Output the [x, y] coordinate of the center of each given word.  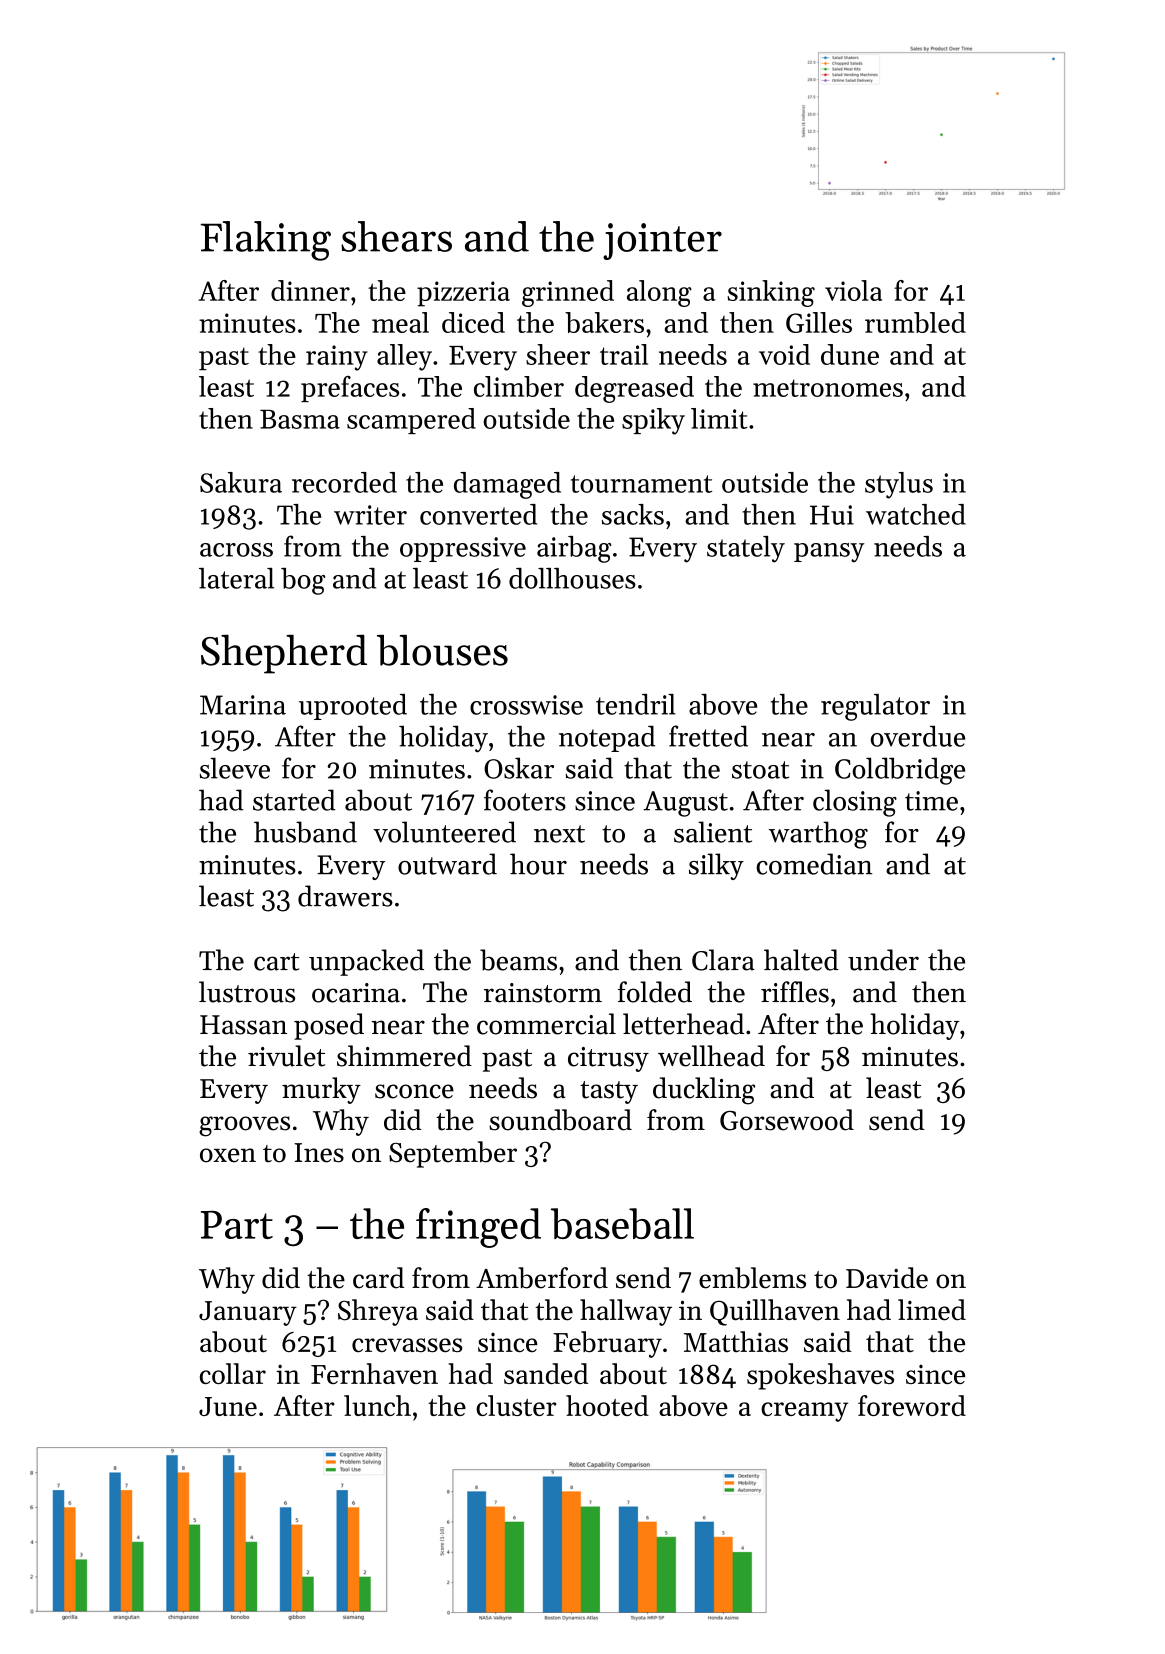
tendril [636, 704]
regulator [875, 707]
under [883, 960]
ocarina [356, 993]
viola [853, 290]
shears [396, 236]
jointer [662, 241]
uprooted [353, 707]
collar [233, 1373]
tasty [609, 1092]
